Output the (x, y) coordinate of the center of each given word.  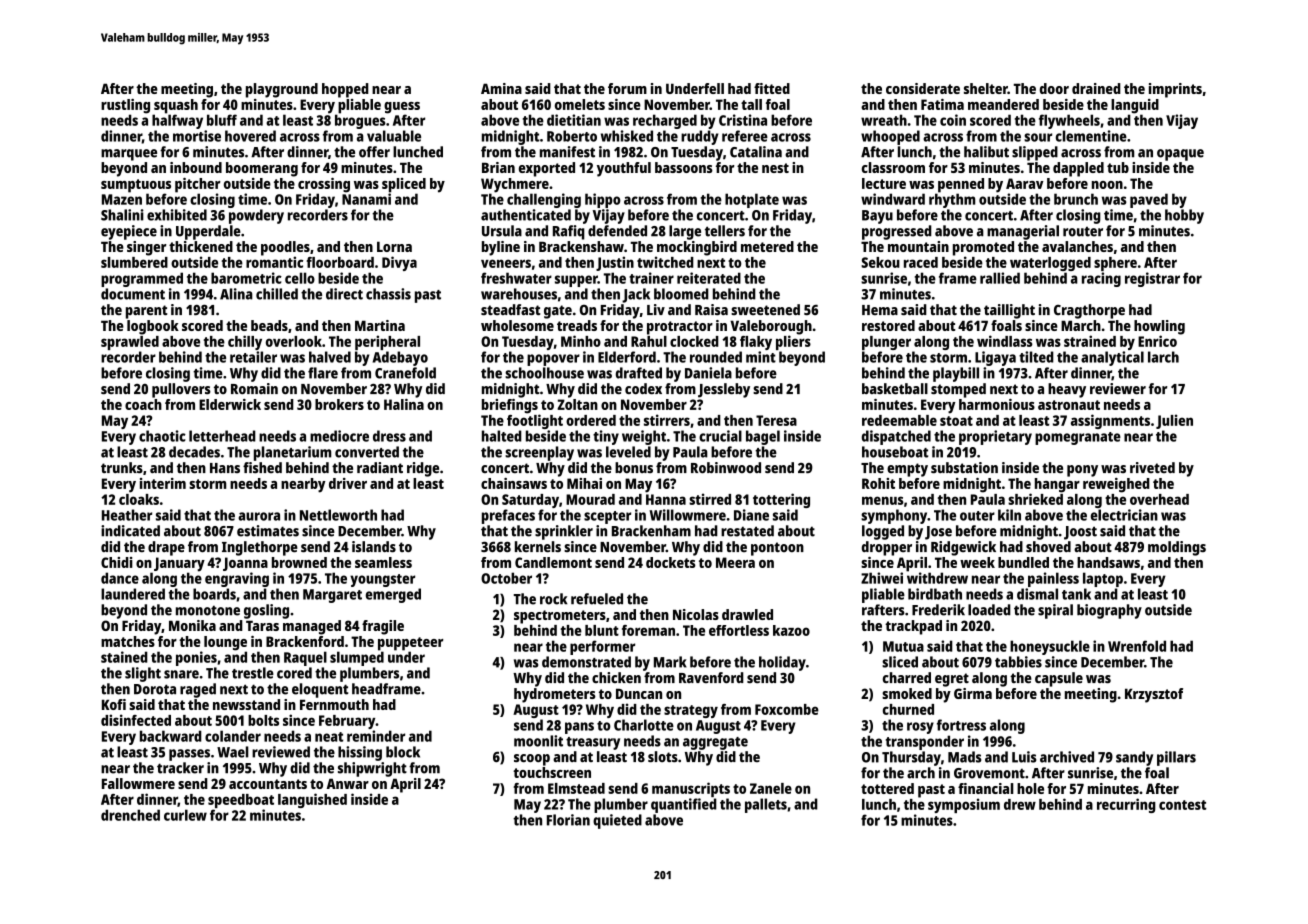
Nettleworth (338, 515)
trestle (253, 673)
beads (269, 325)
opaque (1180, 155)
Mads (964, 757)
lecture (884, 183)
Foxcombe (787, 709)
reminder (376, 736)
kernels (538, 547)
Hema (880, 310)
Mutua (903, 646)
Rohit (878, 483)
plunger (886, 343)
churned (908, 709)
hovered (250, 136)
